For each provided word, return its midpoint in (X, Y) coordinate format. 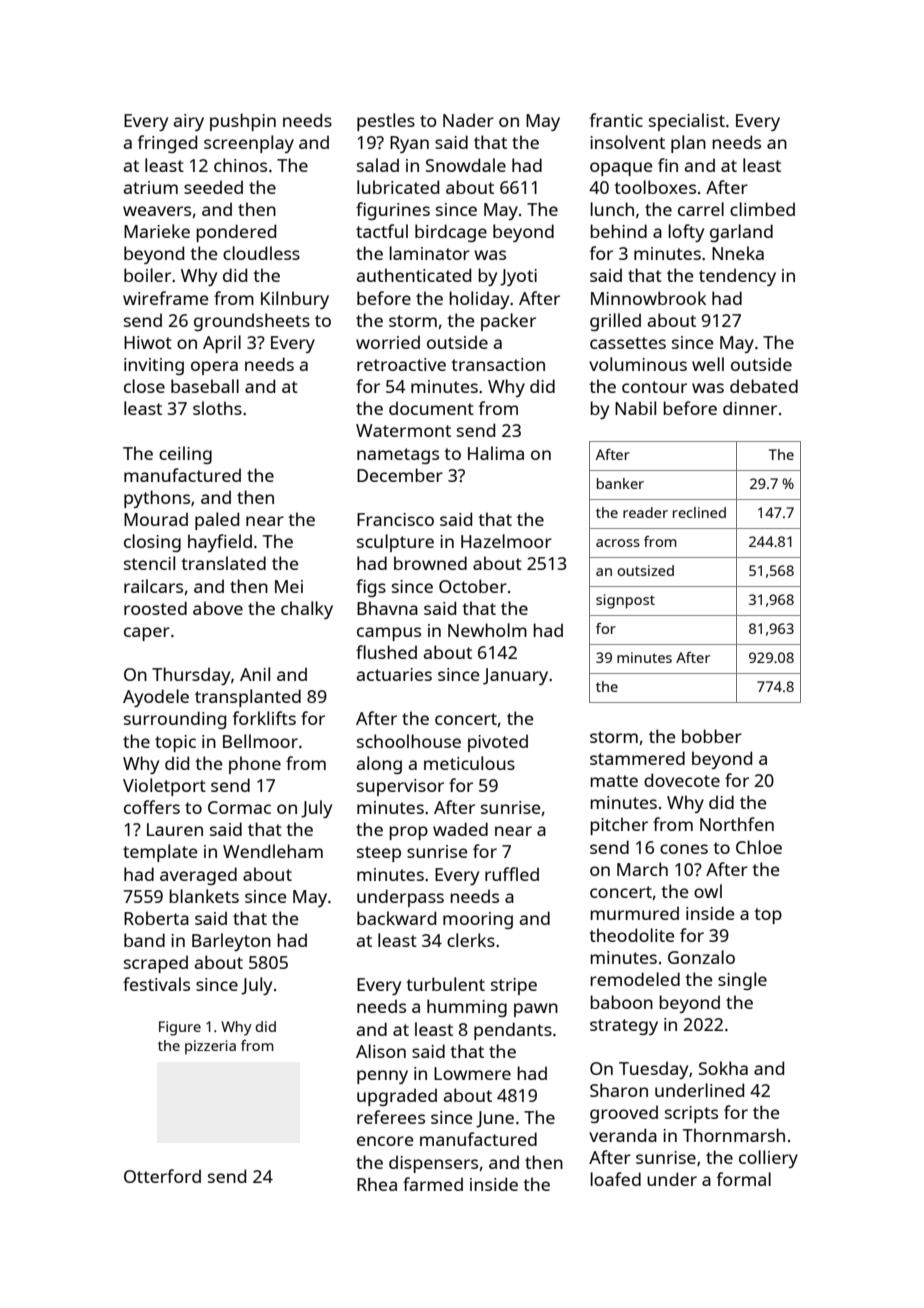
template (160, 853)
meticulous (469, 763)
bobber (712, 736)
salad (378, 165)
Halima (496, 453)
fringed (167, 144)
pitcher (619, 826)
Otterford (162, 1176)
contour (654, 387)
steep (379, 854)
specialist (687, 122)
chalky (307, 610)
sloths (217, 408)
